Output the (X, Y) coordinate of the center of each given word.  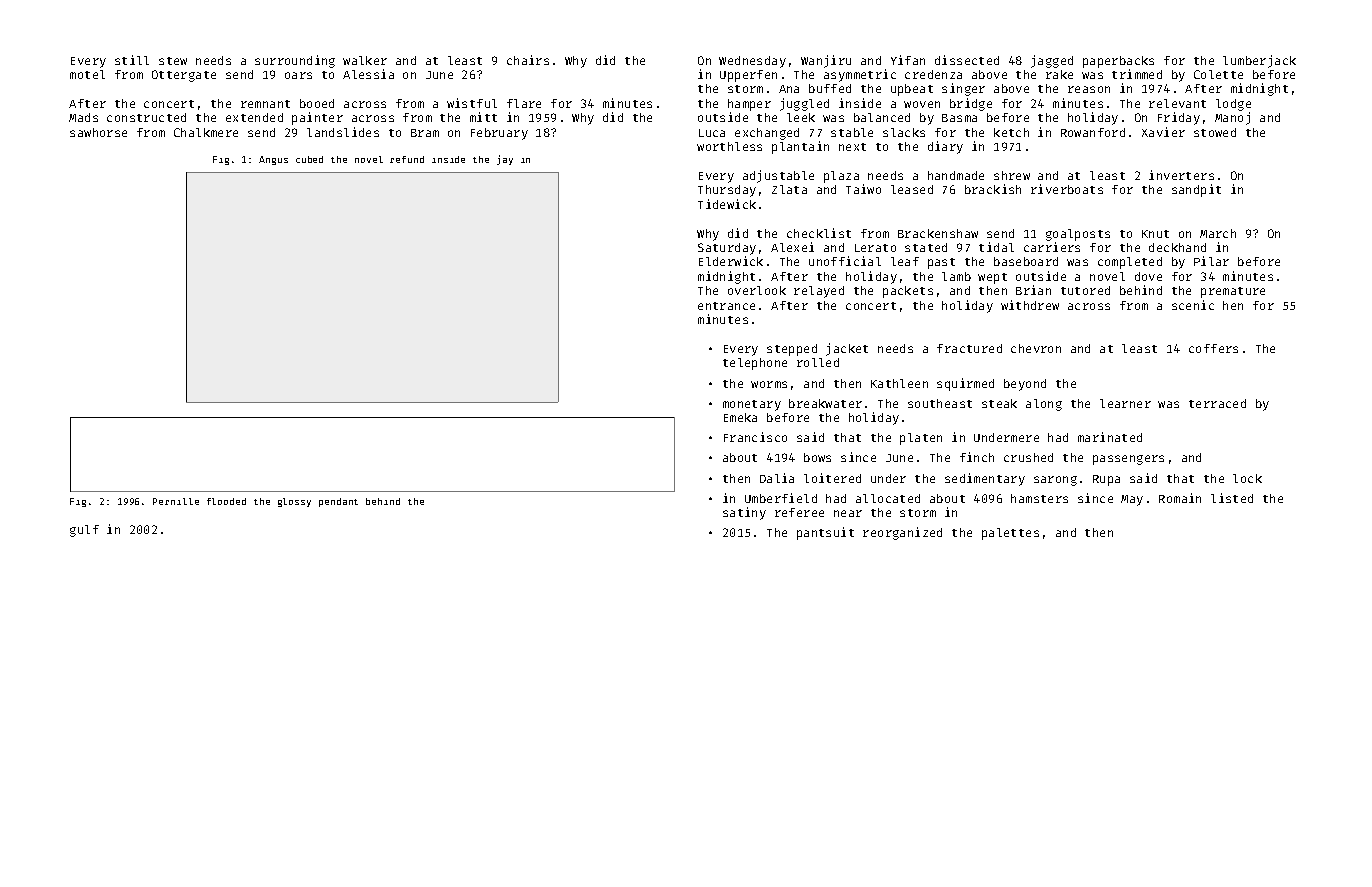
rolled (818, 362)
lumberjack (1259, 61)
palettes (1010, 534)
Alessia (368, 74)
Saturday (727, 249)
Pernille (176, 501)
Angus (273, 160)
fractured (969, 348)
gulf (84, 531)
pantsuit (825, 533)
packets (908, 292)
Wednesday (752, 62)
